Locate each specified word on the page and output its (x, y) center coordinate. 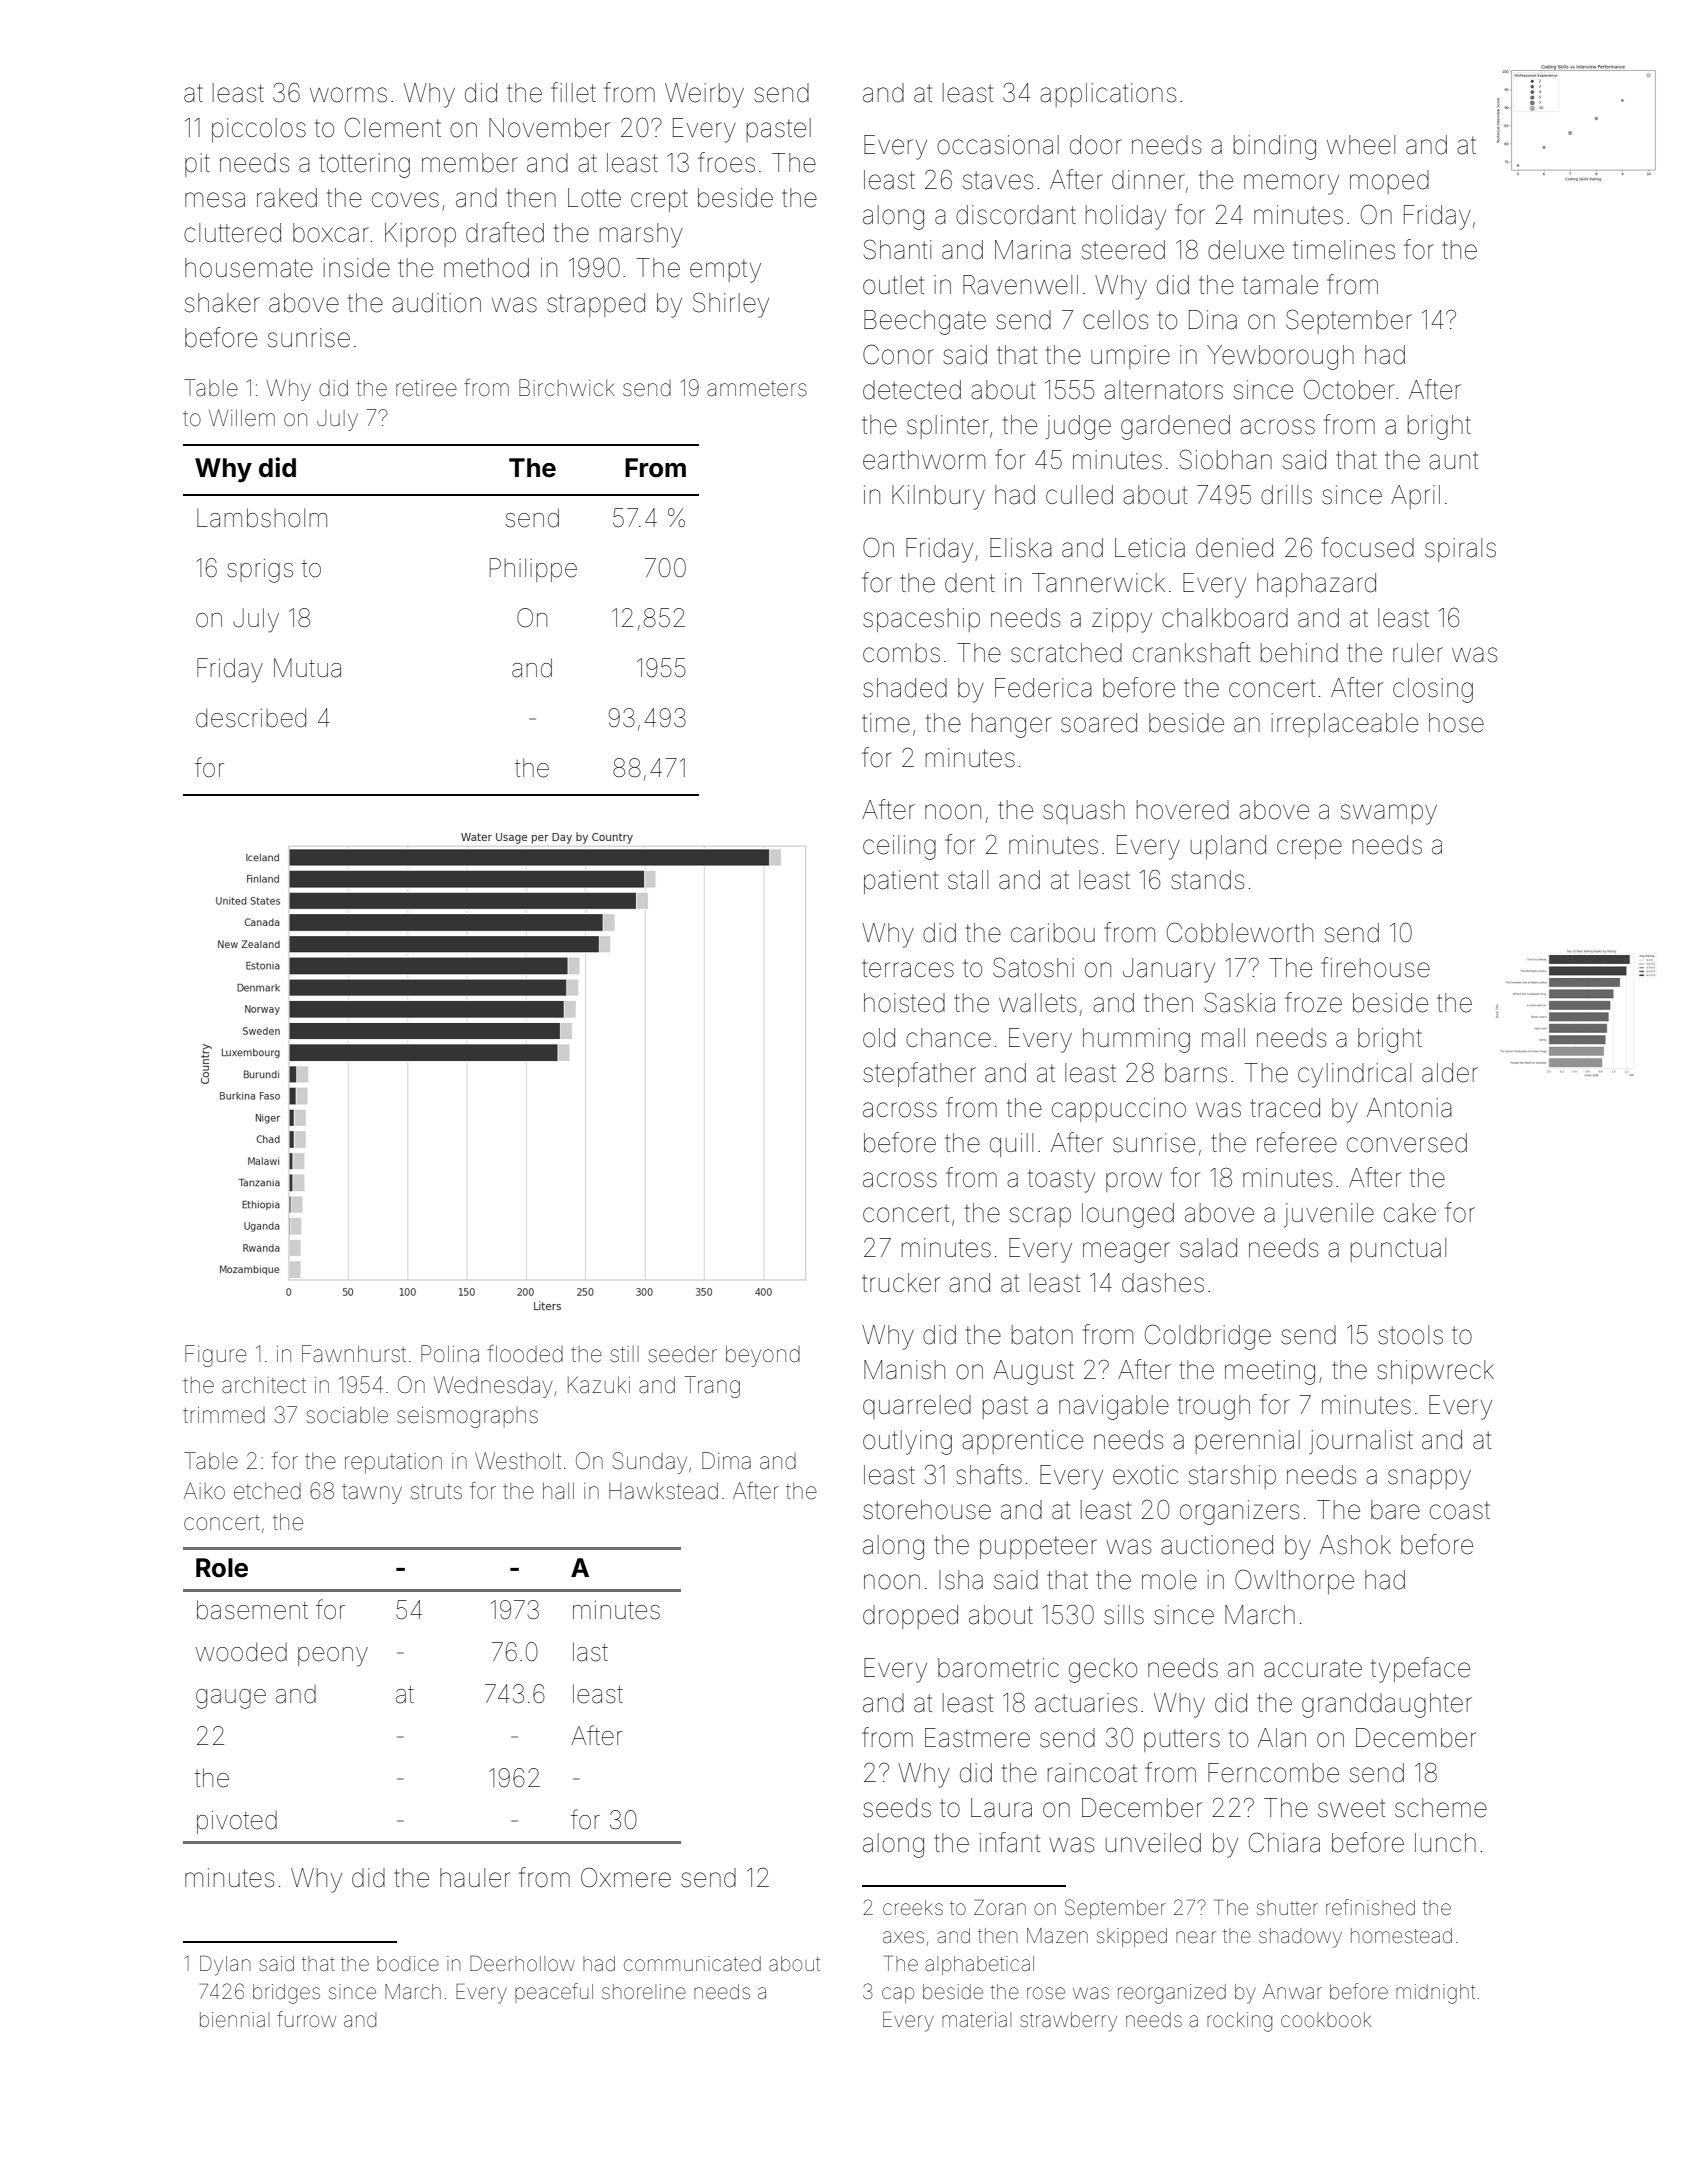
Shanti (897, 249)
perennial (1248, 1442)
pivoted (237, 1822)
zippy (1122, 620)
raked (287, 198)
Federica (1043, 688)
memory (1291, 184)
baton (1042, 1335)
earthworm (924, 460)
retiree (426, 388)
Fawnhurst (354, 1354)
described (251, 718)
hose (1456, 723)
